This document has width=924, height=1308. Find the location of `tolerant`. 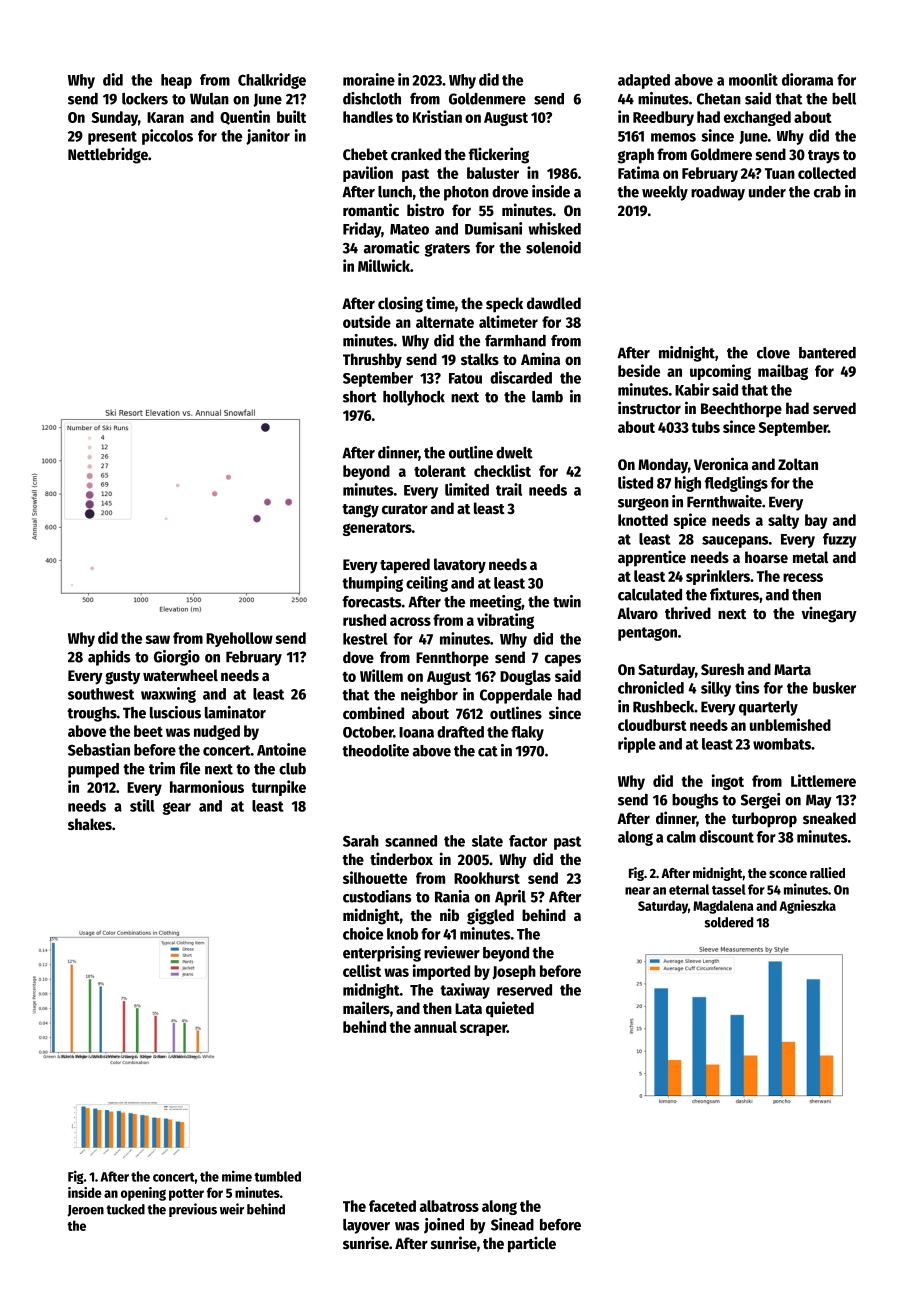

tolerant is located at coordinates (440, 471).
